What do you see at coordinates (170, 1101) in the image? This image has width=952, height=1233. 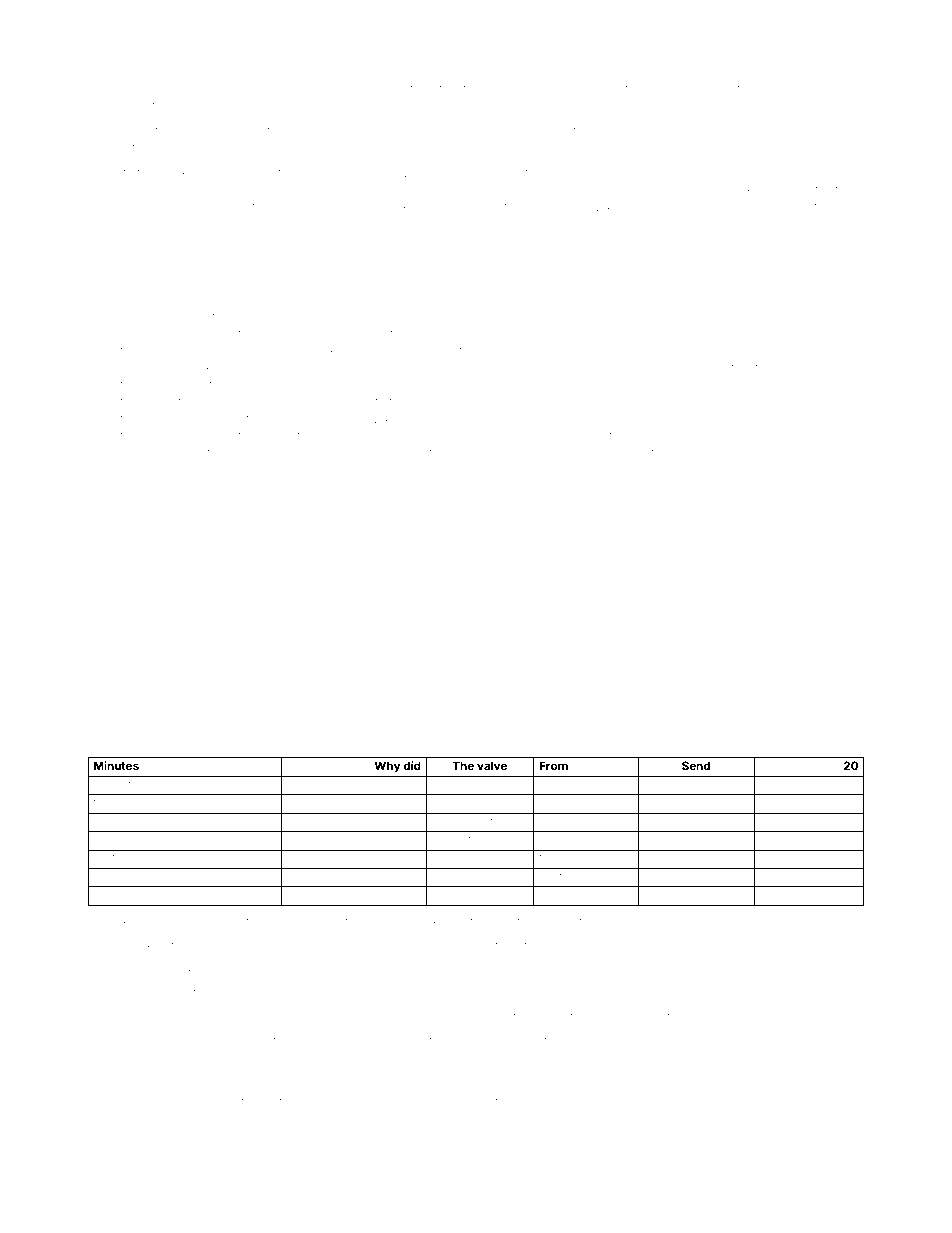 I see `Fatima` at bounding box center [170, 1101].
